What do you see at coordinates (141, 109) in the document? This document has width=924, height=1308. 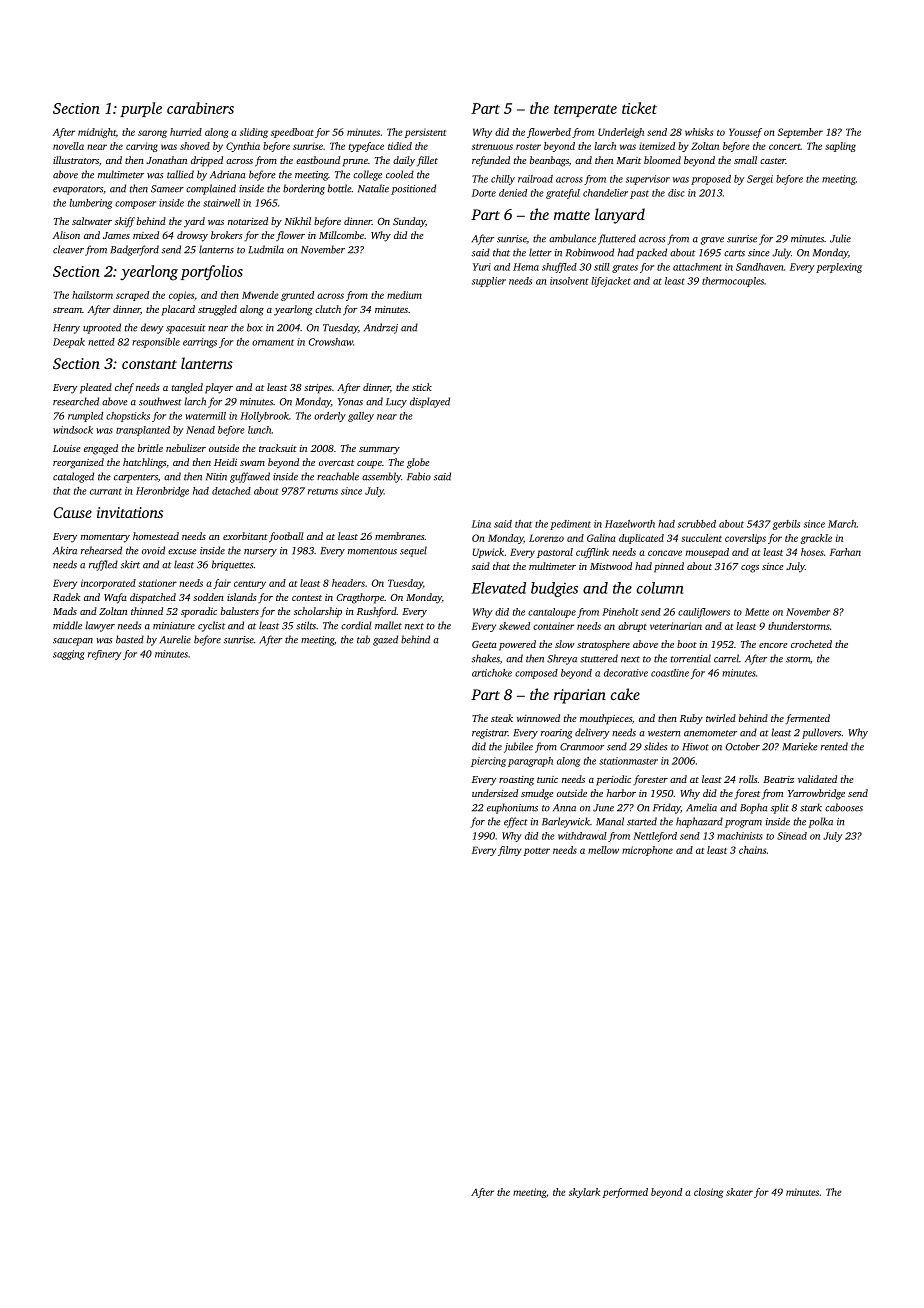 I see `purple` at bounding box center [141, 109].
